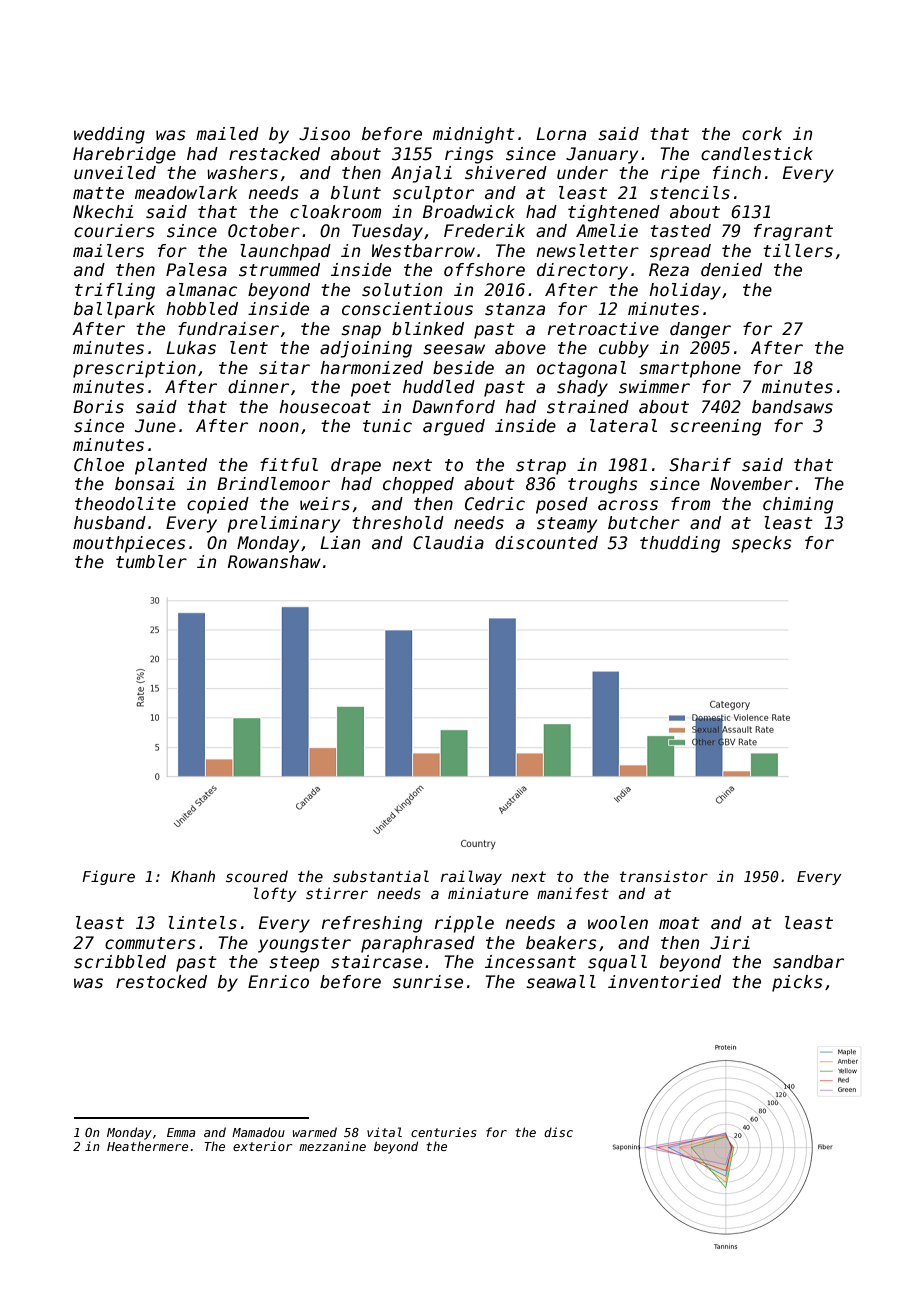  I want to click on Jisoo, so click(324, 134).
